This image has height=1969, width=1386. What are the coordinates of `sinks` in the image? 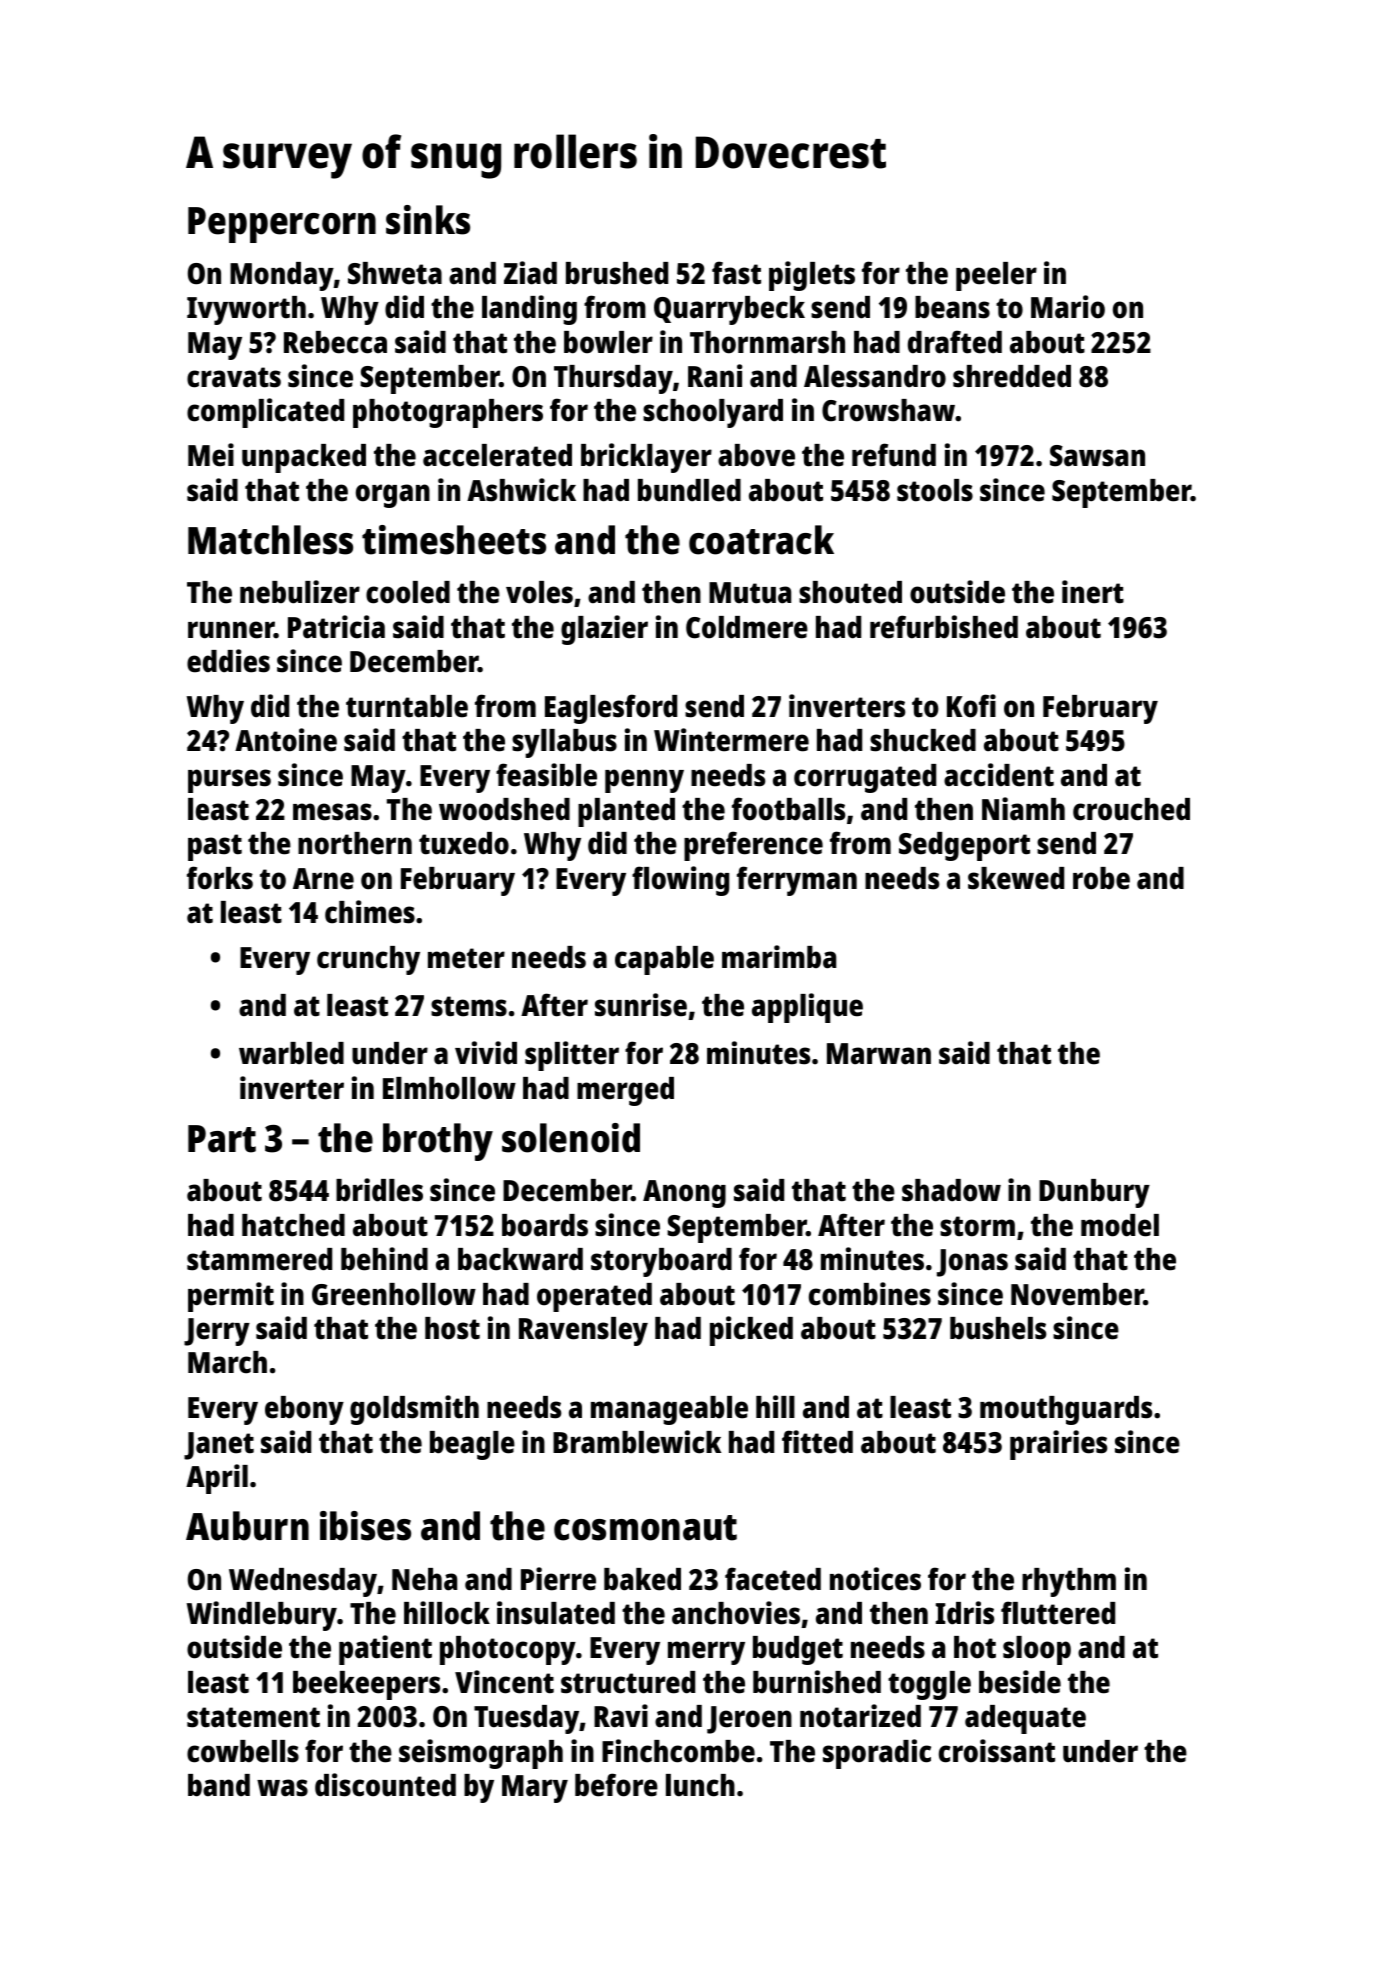 It's located at (428, 220).
